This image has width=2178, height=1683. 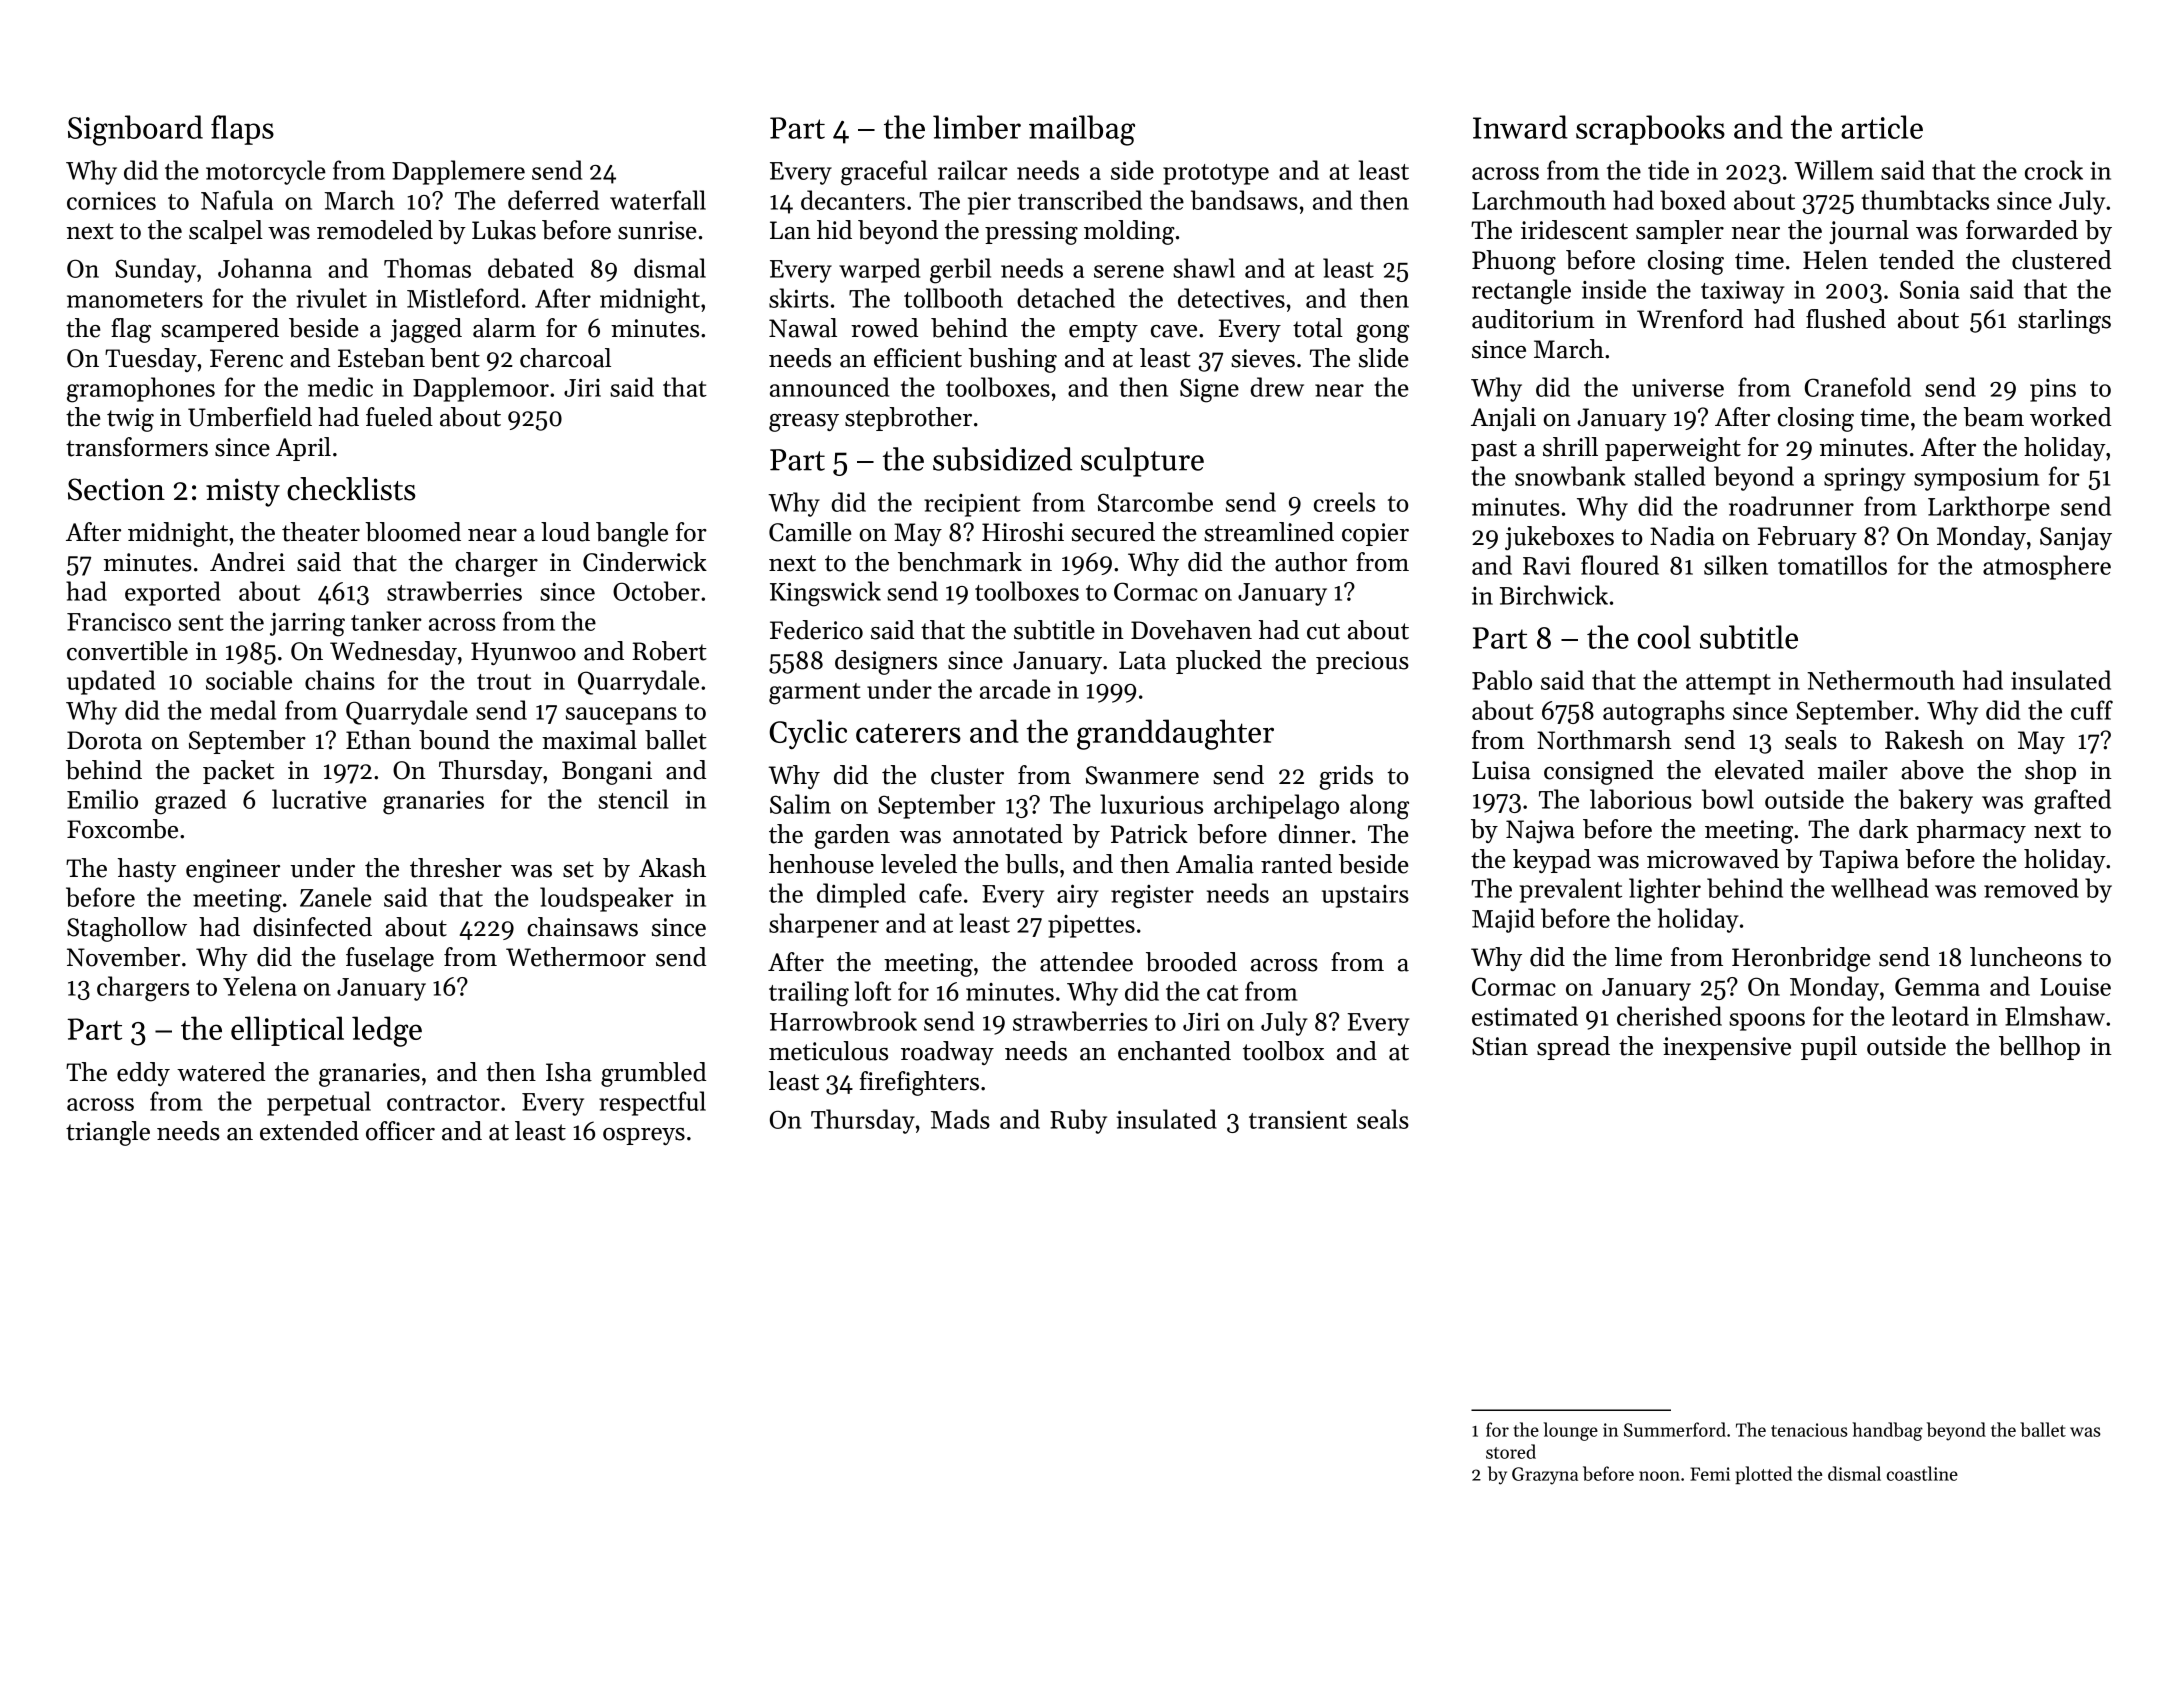 What do you see at coordinates (400, 1131) in the image?
I see `officer` at bounding box center [400, 1131].
